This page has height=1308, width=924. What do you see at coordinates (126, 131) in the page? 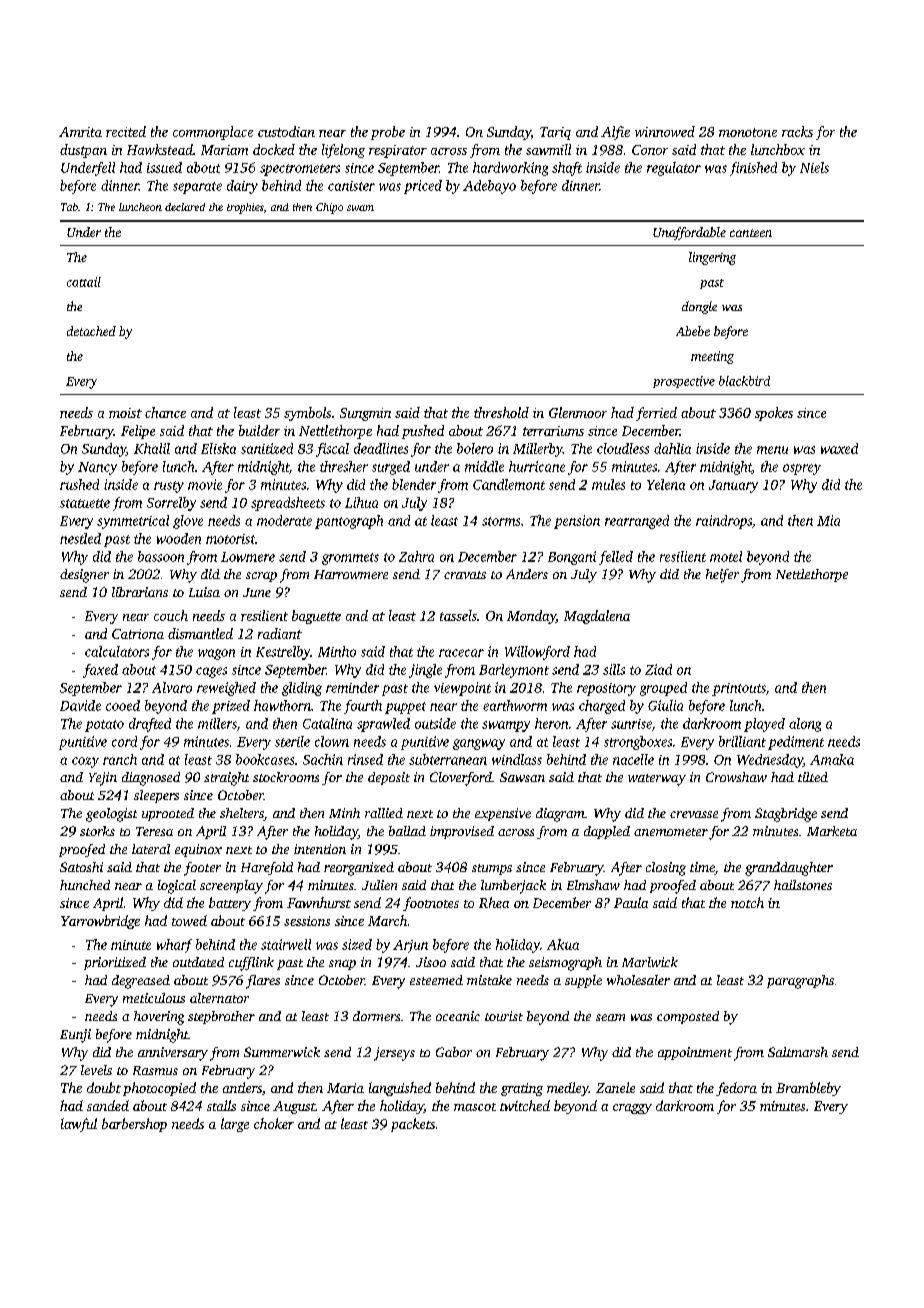
I see `recited` at bounding box center [126, 131].
